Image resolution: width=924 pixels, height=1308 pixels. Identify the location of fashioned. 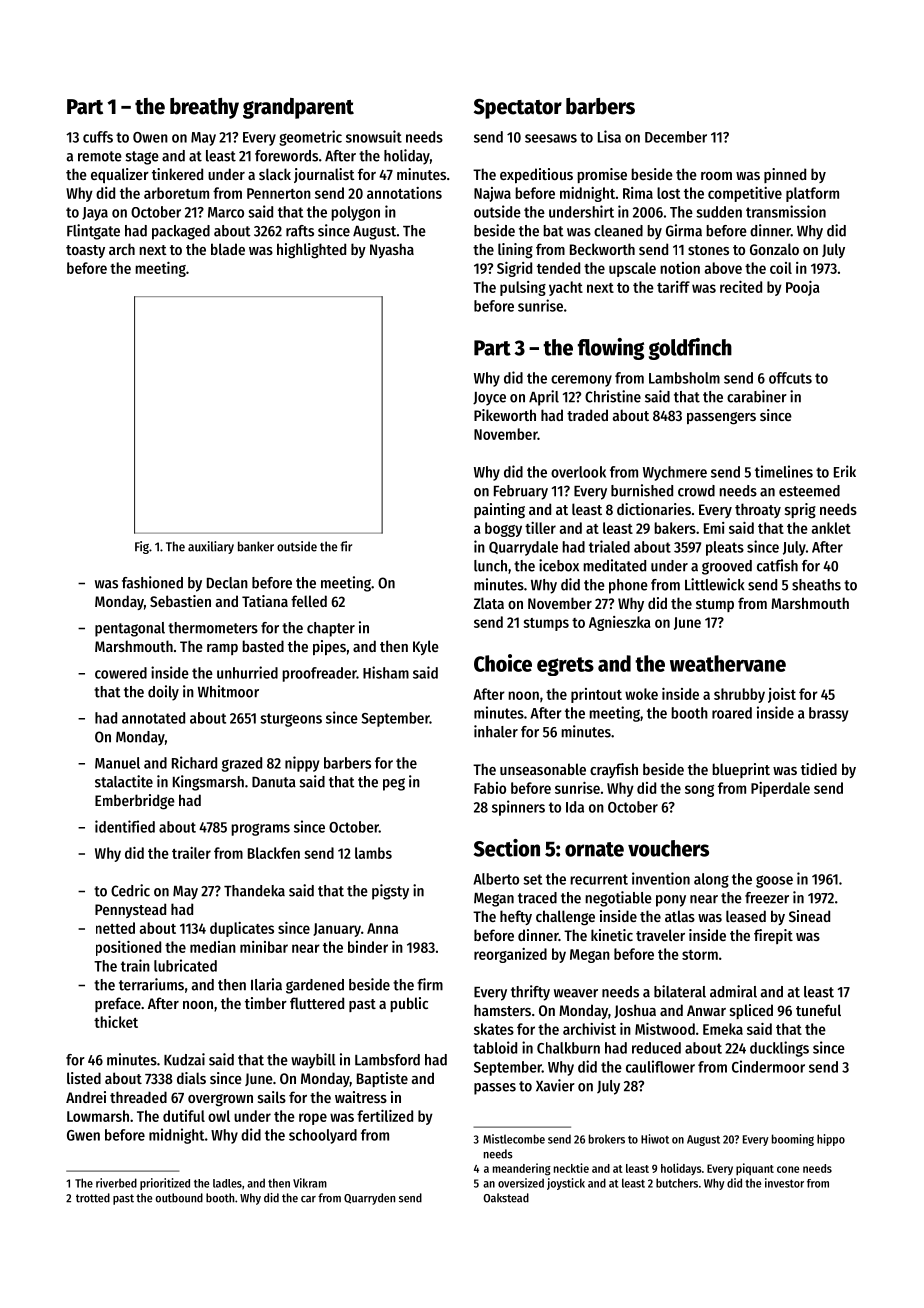
(152, 582).
